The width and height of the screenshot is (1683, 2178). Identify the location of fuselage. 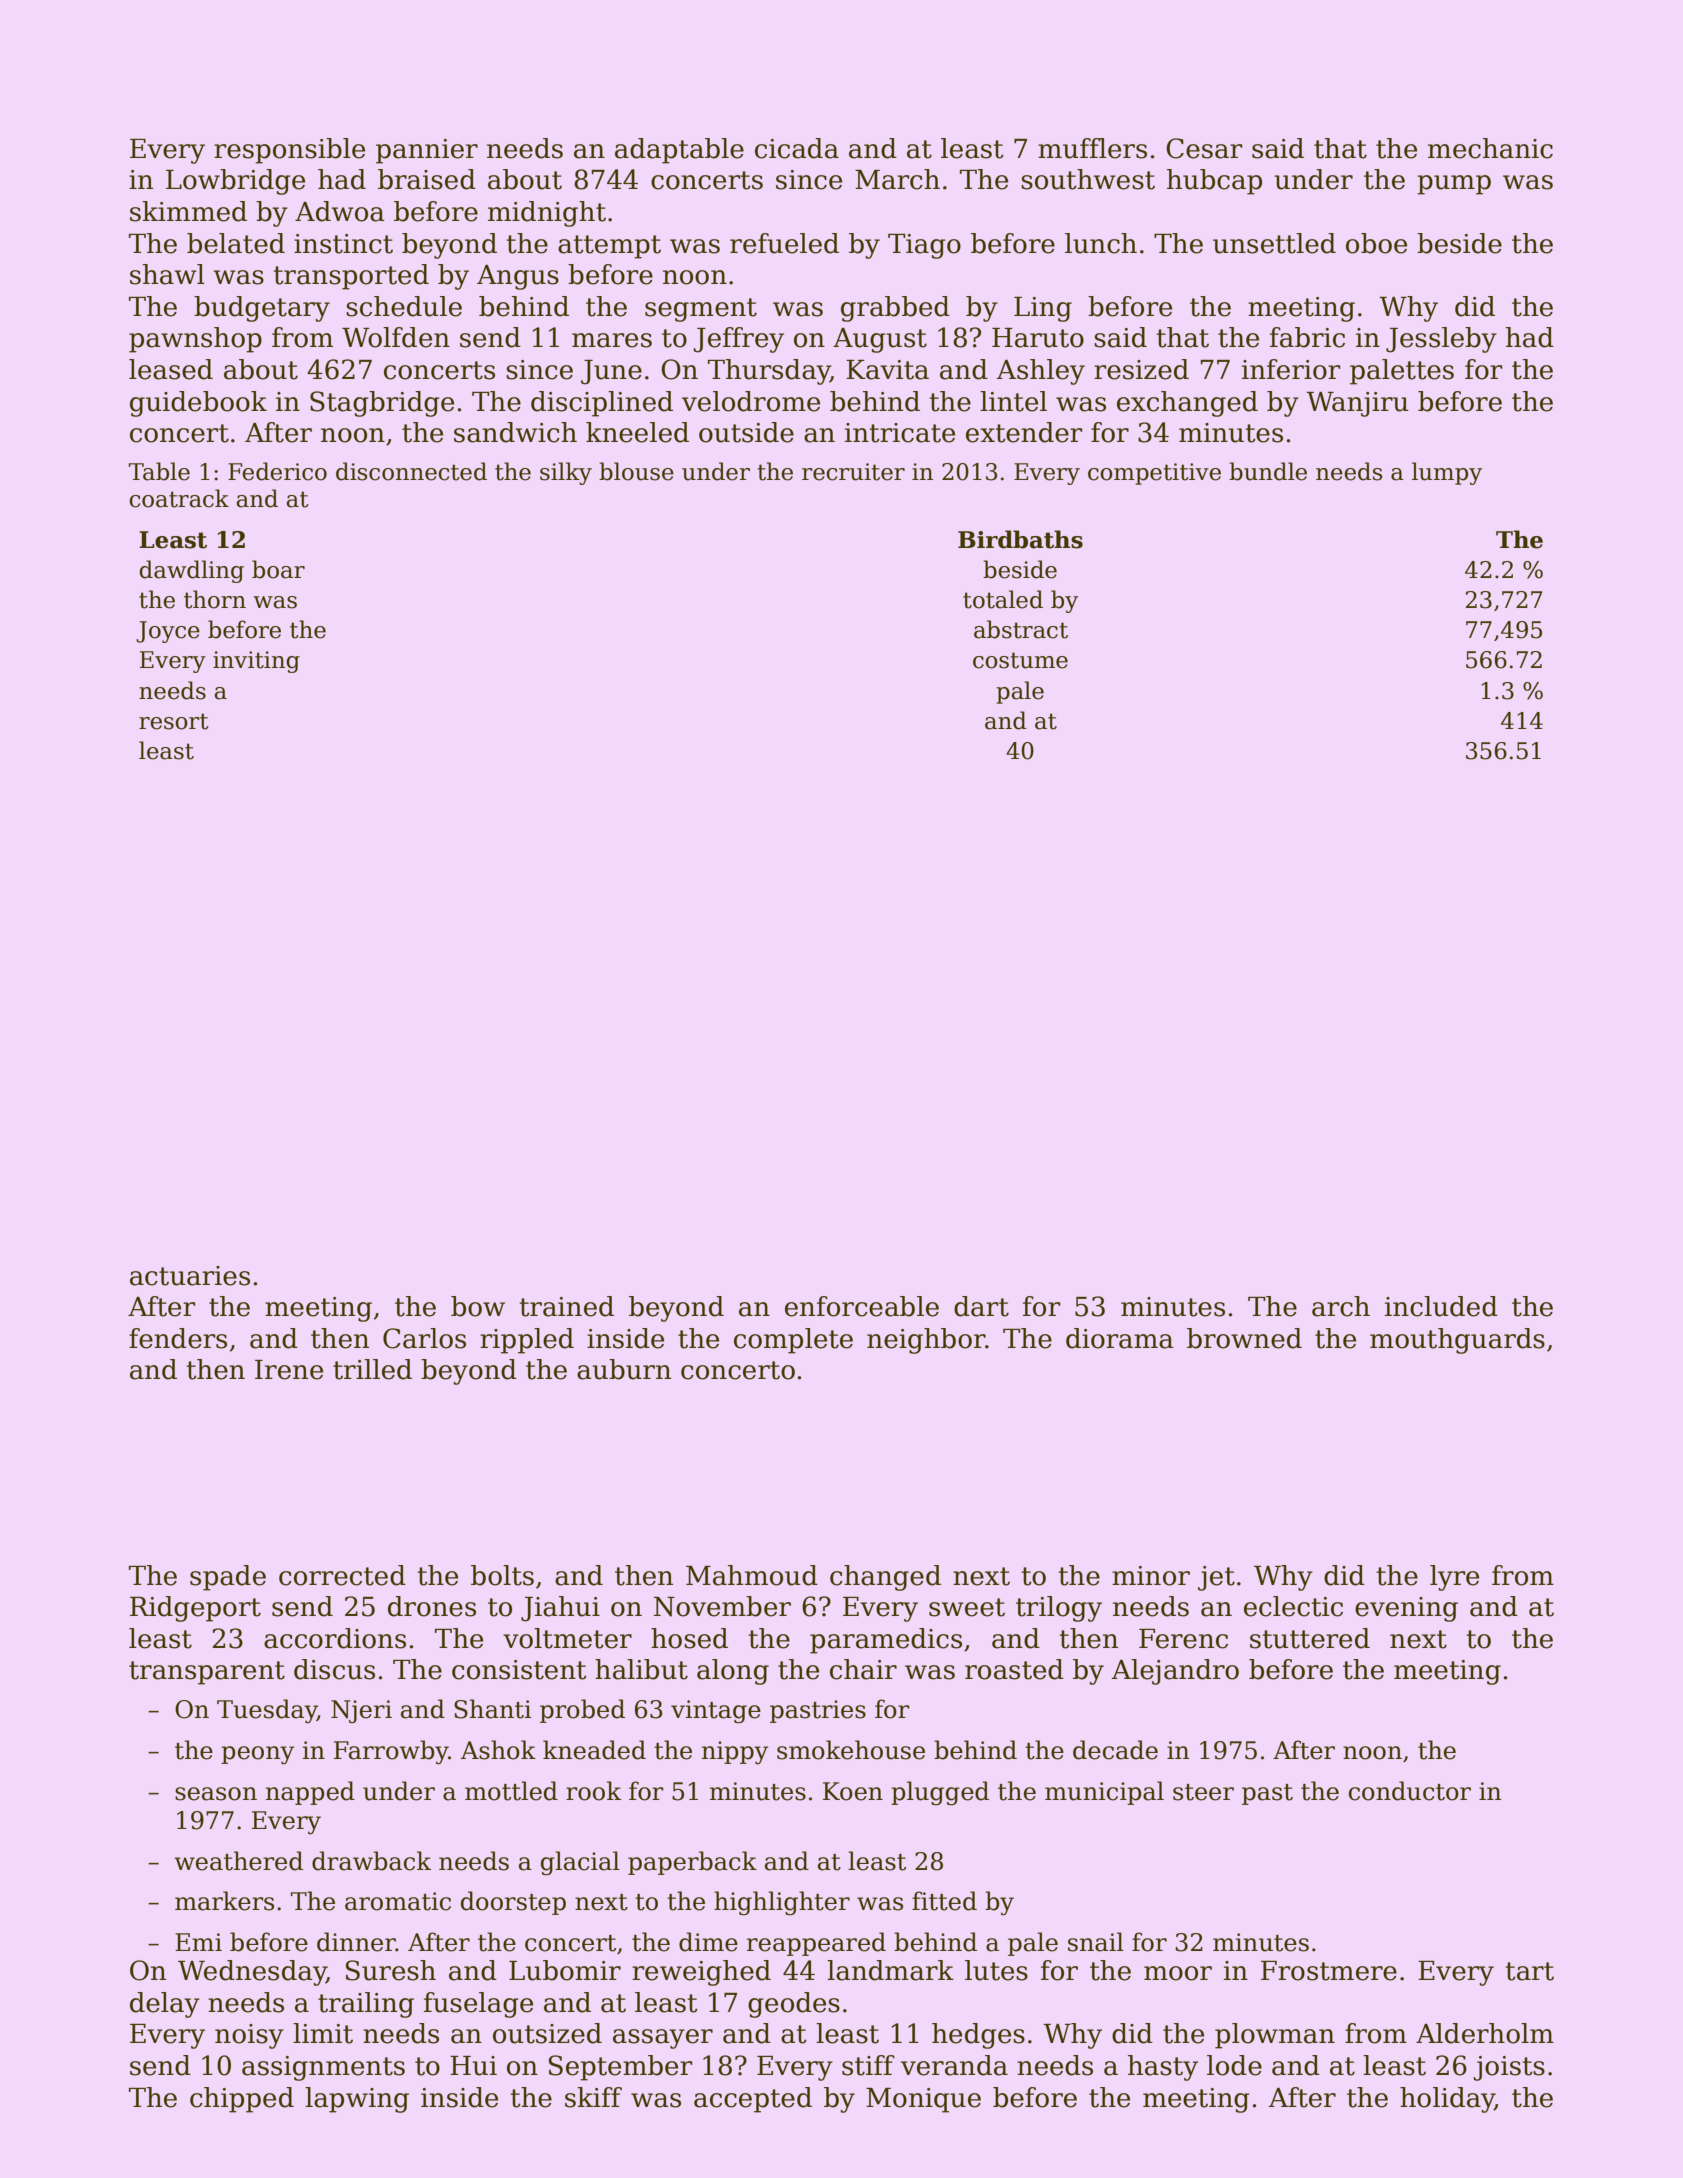
(478, 2005).
